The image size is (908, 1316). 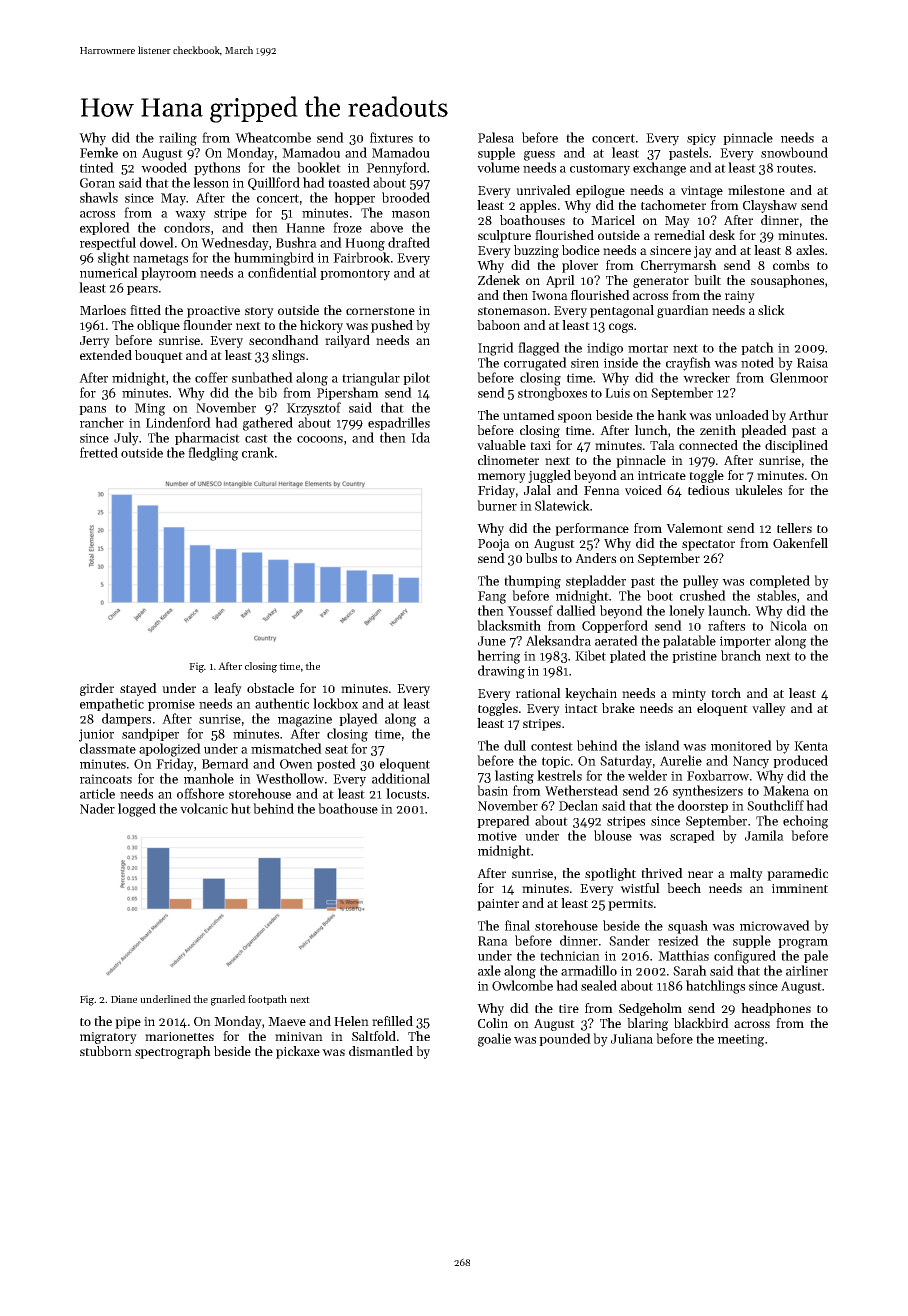 What do you see at coordinates (399, 423) in the screenshot?
I see `espadrilles` at bounding box center [399, 423].
